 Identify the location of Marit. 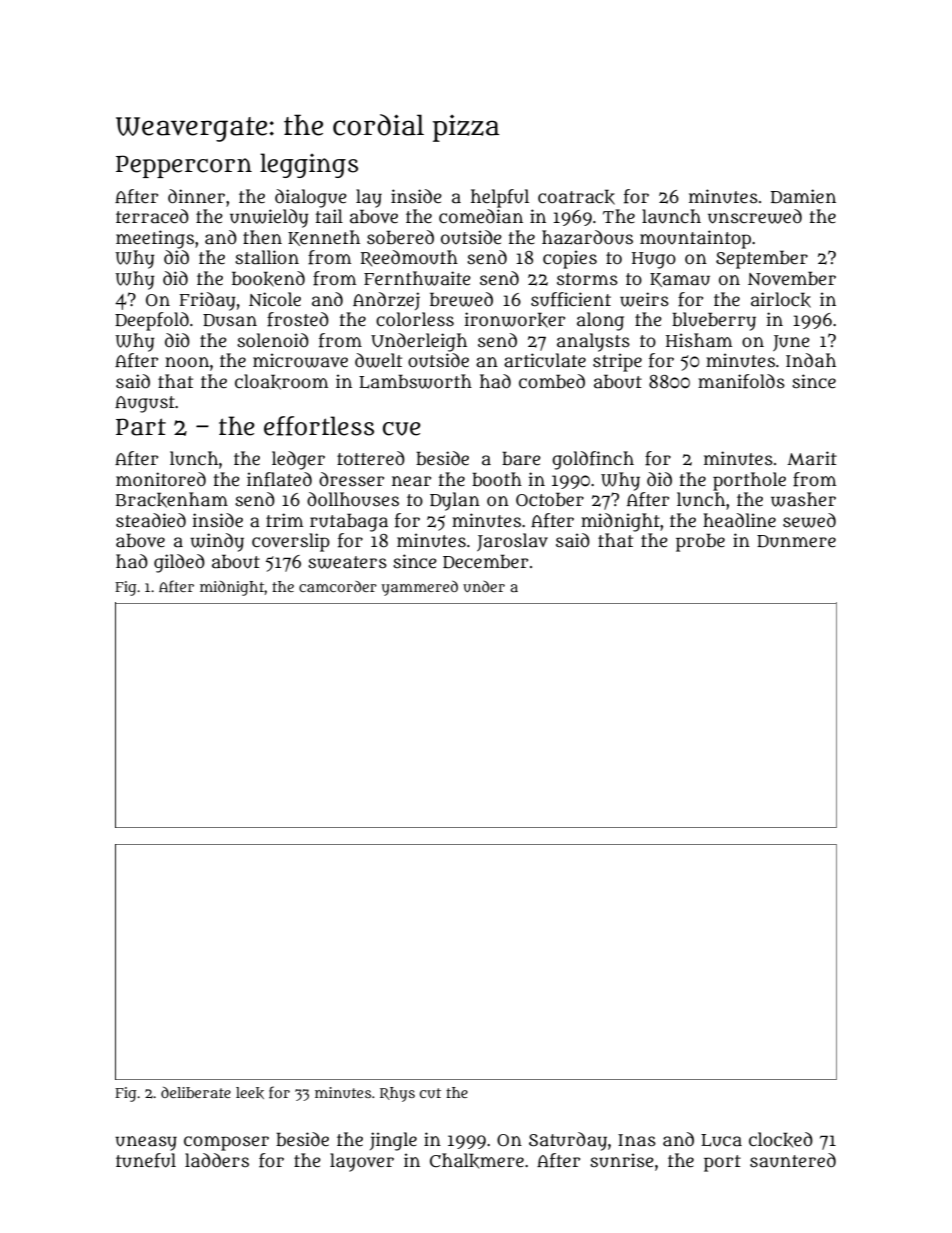
(812, 458).
